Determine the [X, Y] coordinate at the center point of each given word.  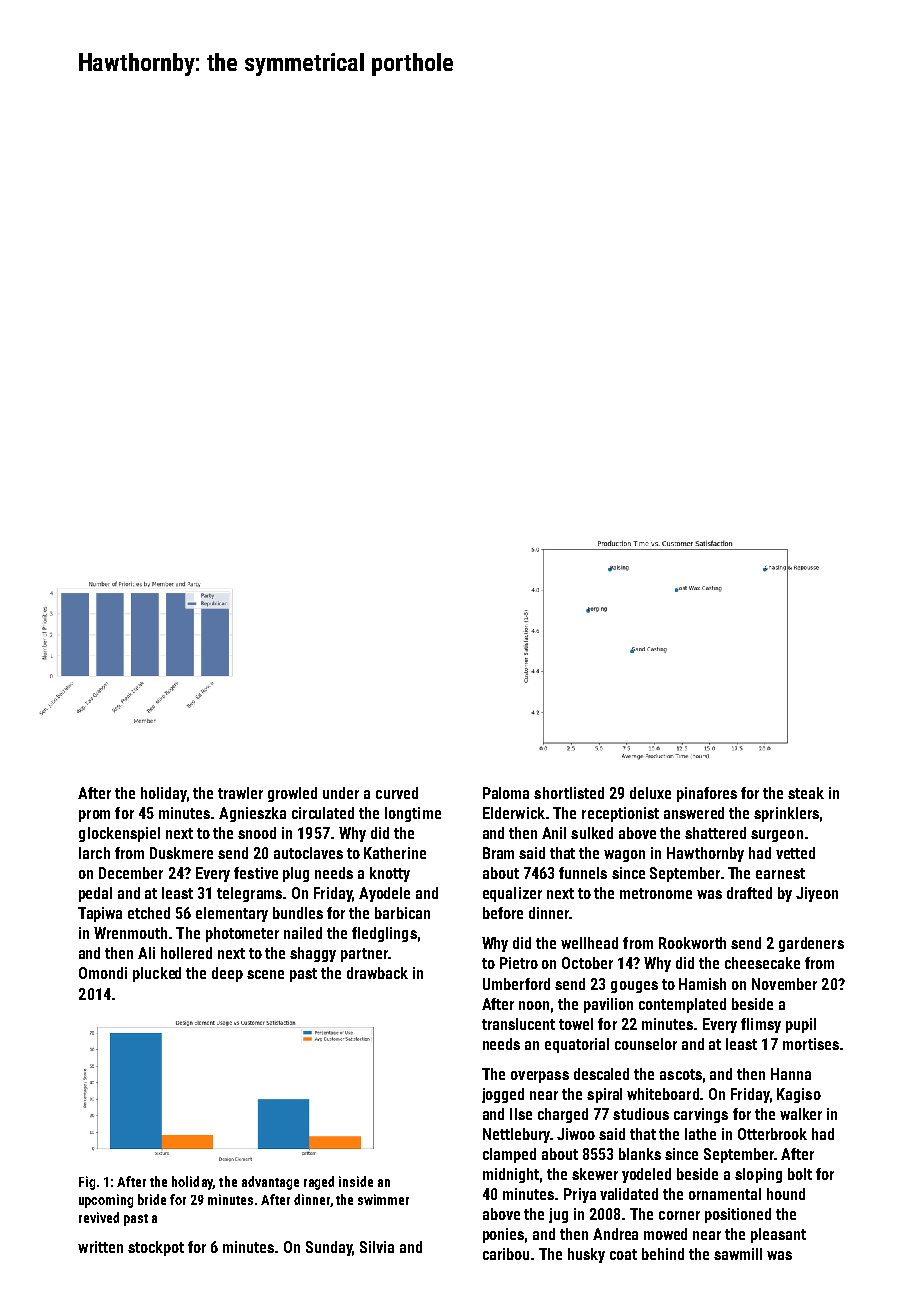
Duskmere [181, 853]
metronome [656, 893]
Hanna [791, 1074]
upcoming [106, 1201]
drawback [377, 973]
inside [356, 1181]
